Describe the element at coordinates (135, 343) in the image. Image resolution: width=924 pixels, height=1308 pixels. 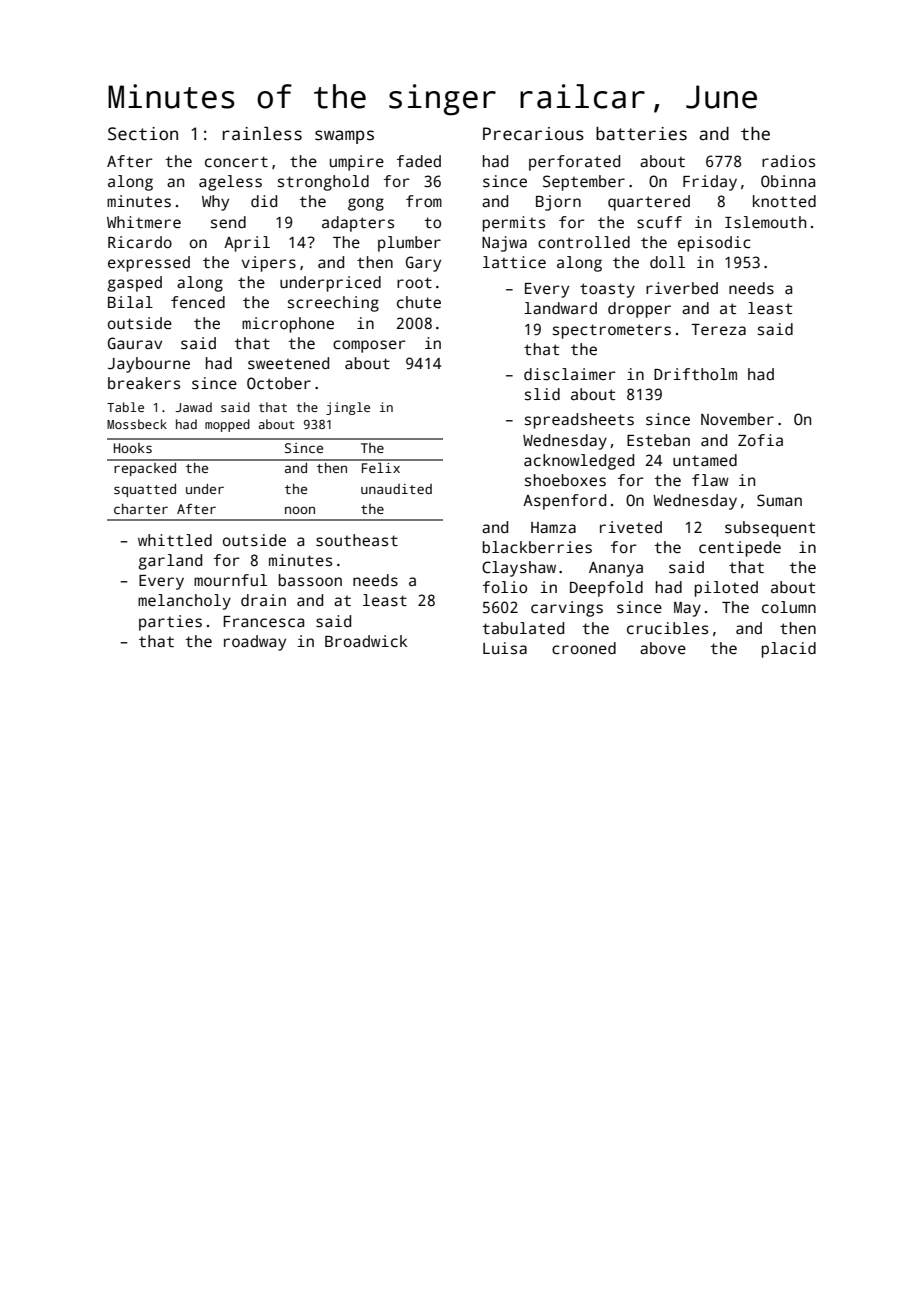
I see `Gaurav` at that location.
